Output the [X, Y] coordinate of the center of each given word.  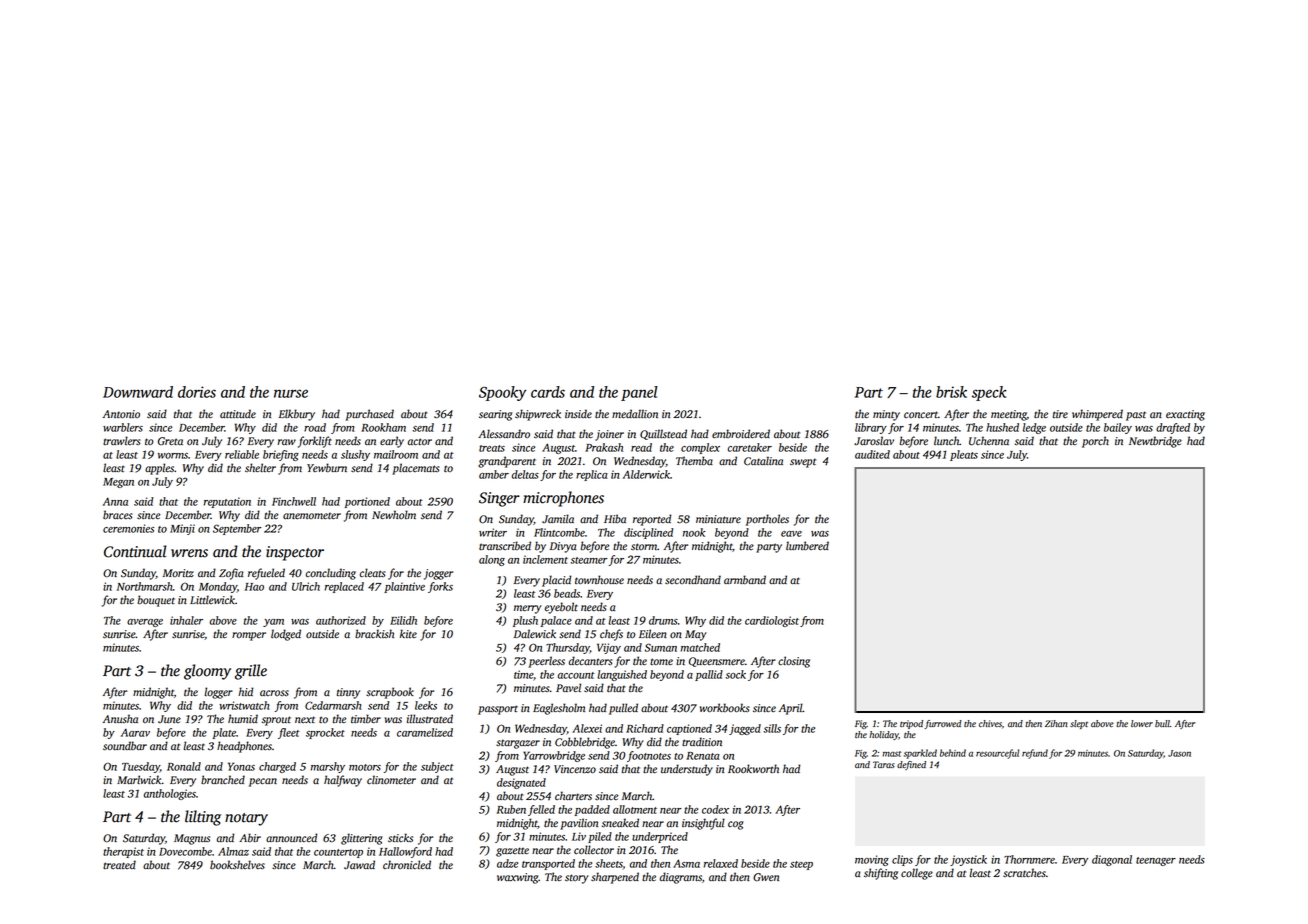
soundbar [125, 746]
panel [639, 393]
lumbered [807, 546]
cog [736, 825]
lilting [203, 818]
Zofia [231, 574]
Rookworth [753, 769]
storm [644, 547]
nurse [291, 393]
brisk [951, 392]
